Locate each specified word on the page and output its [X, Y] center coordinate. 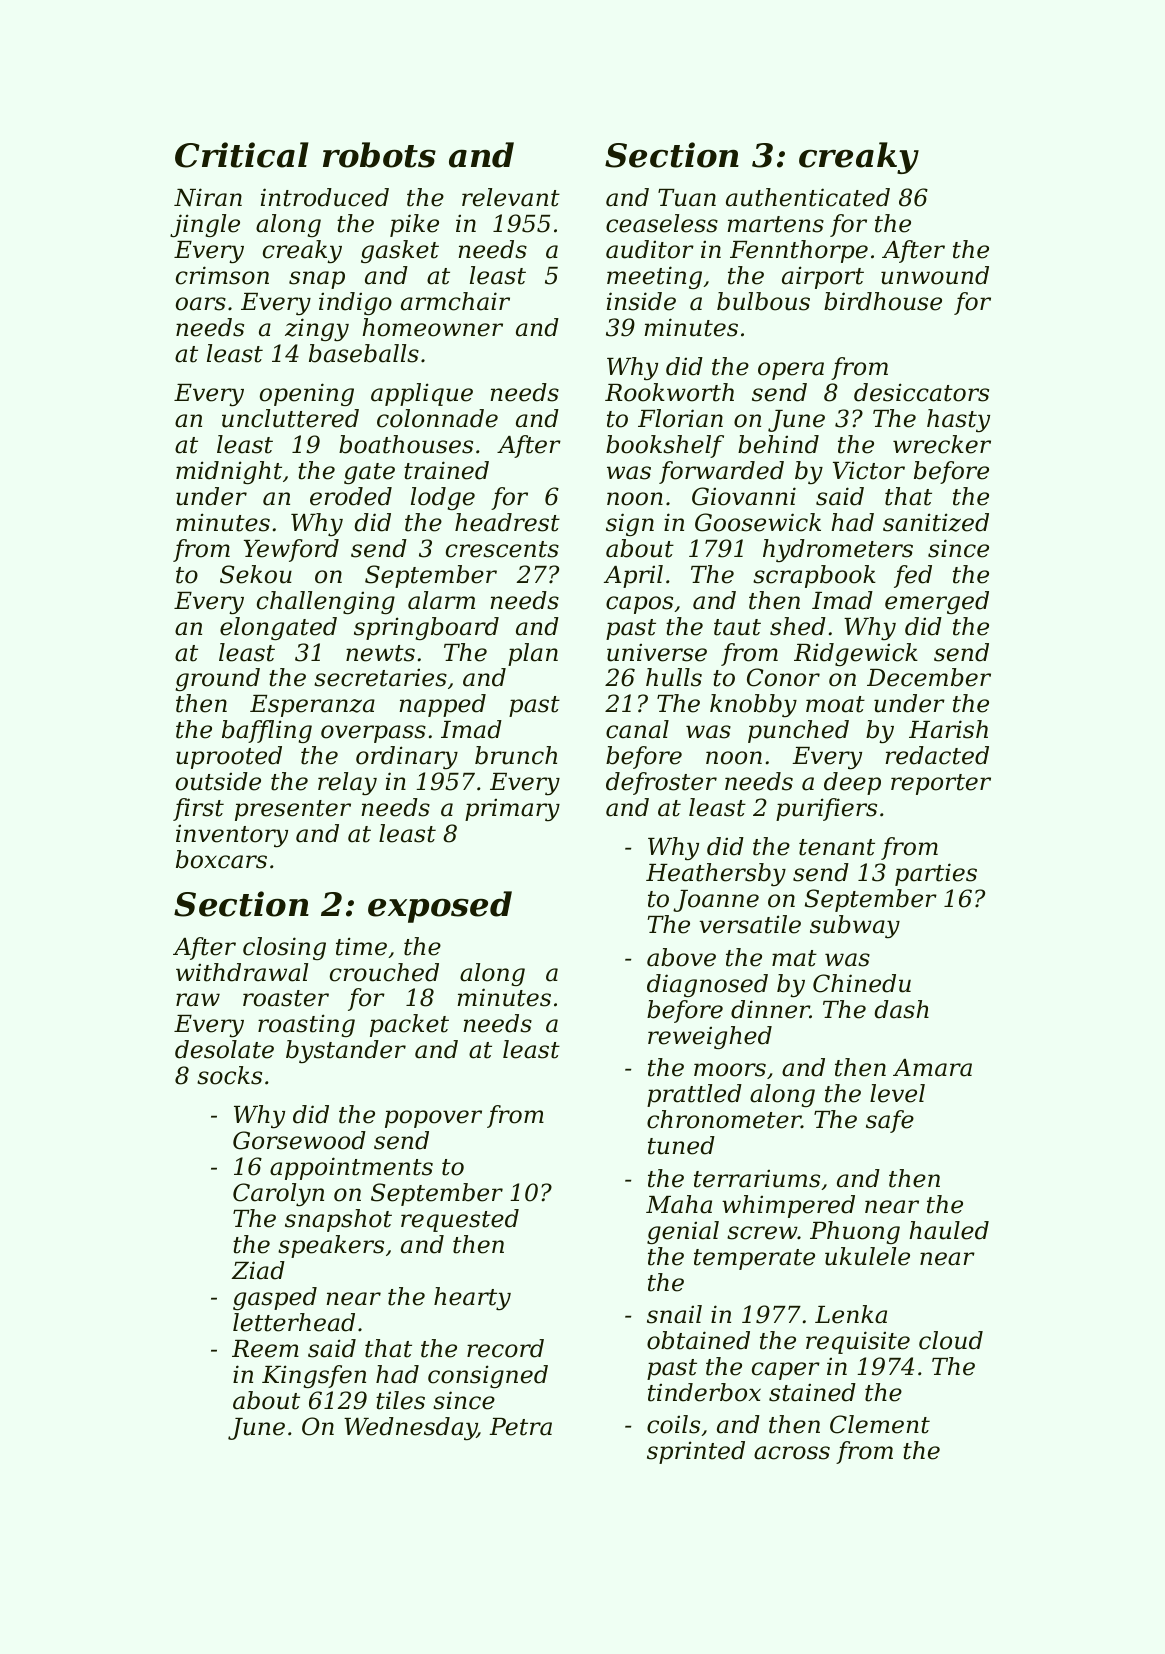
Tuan [687, 198]
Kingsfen [314, 1376]
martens [775, 224]
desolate [224, 1049]
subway [855, 926]
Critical [242, 155]
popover [433, 1119]
